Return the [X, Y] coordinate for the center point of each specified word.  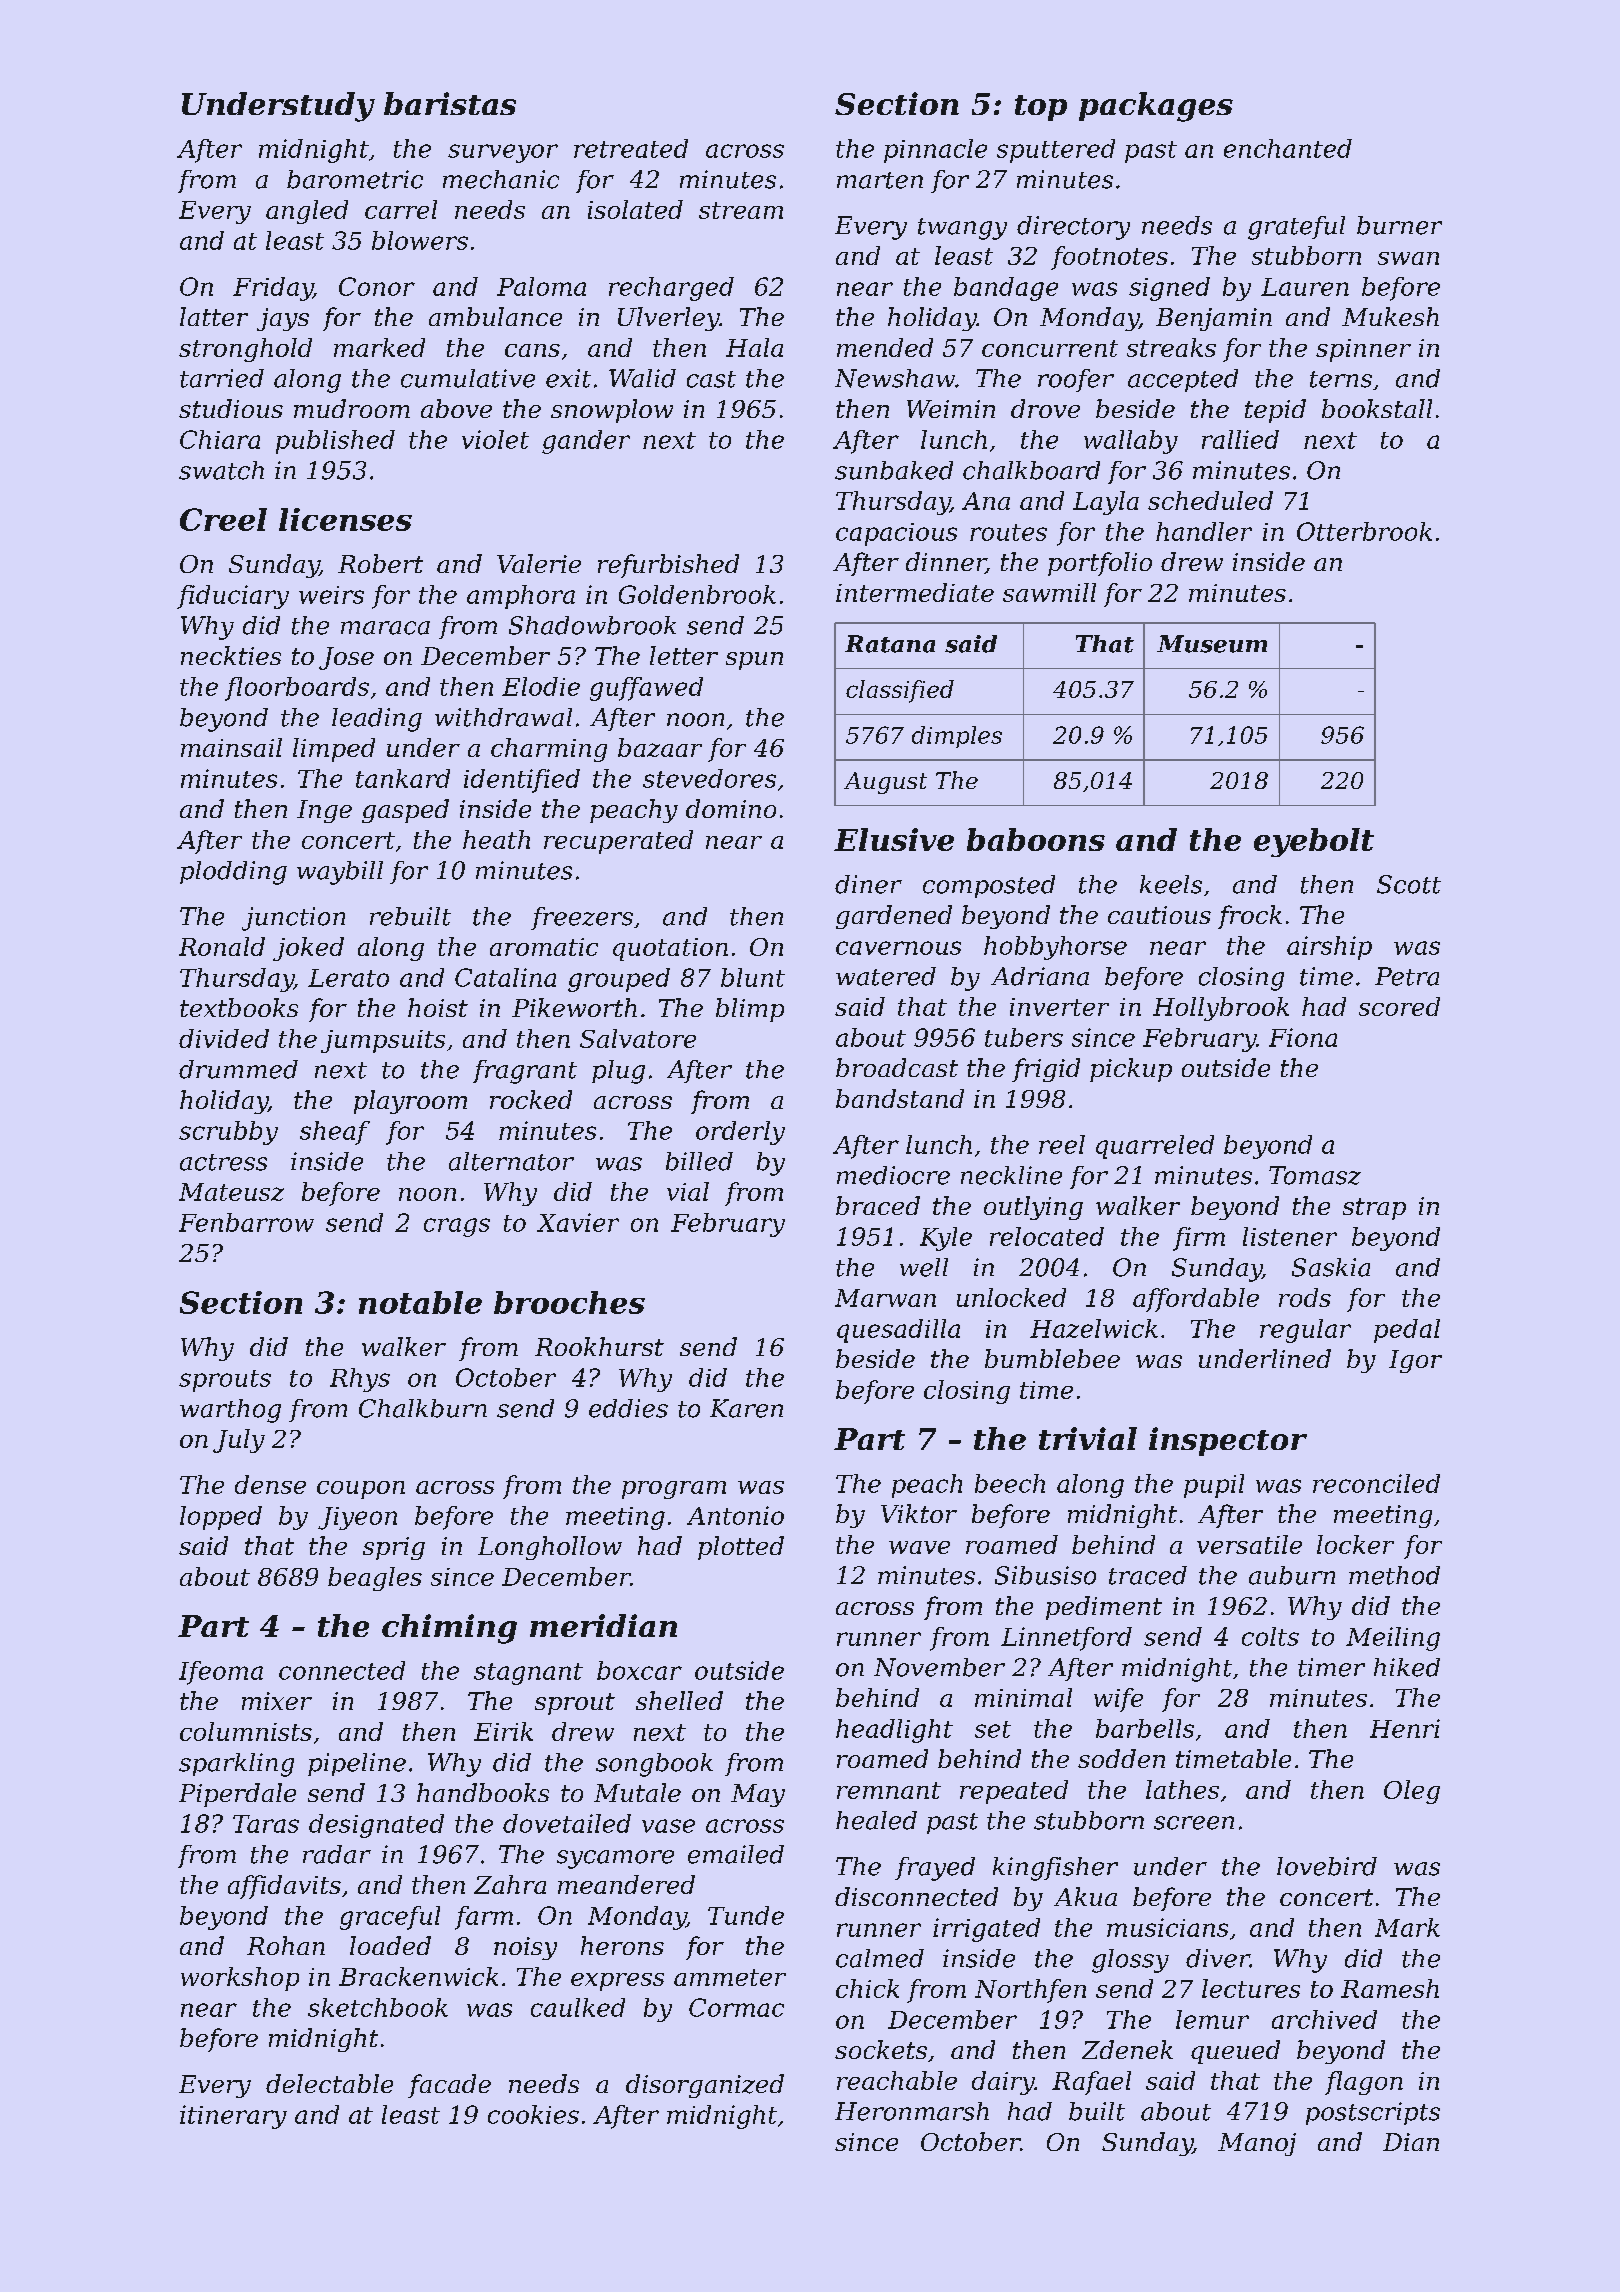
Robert [380, 563]
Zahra [510, 1884]
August [885, 783]
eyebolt [1314, 842]
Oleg [1412, 1792]
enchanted [1288, 148]
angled [307, 212]
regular [1305, 1331]
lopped [221, 1518]
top [1041, 108]
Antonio [735, 1515]
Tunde [746, 1915]
